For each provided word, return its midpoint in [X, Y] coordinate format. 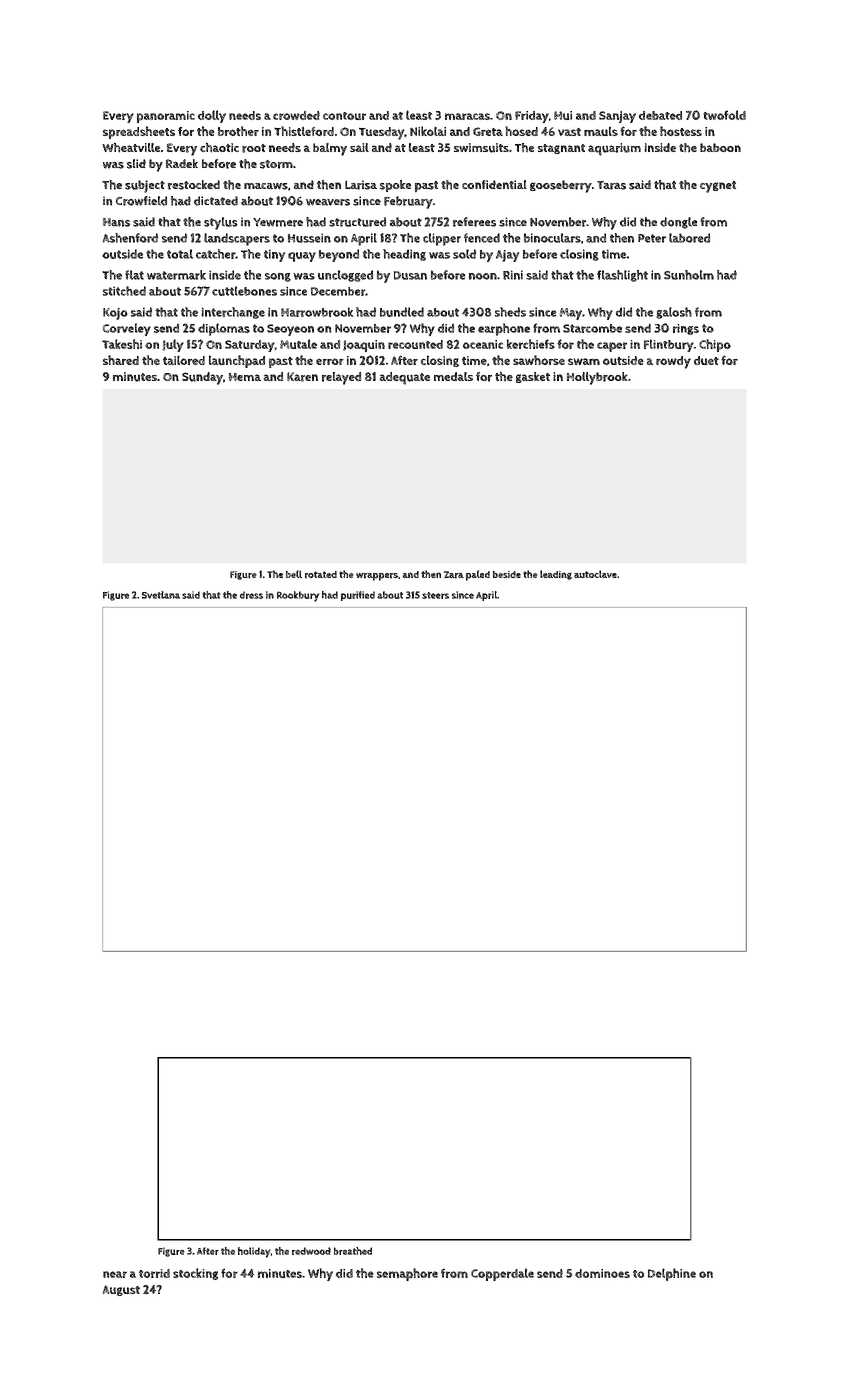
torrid [154, 1273]
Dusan [410, 275]
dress [251, 595]
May [571, 314]
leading [556, 575]
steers [435, 595]
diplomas [224, 329]
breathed [353, 1251]
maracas [467, 116]
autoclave [595, 574]
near [115, 1274]
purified [358, 596]
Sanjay [617, 117]
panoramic [166, 117]
